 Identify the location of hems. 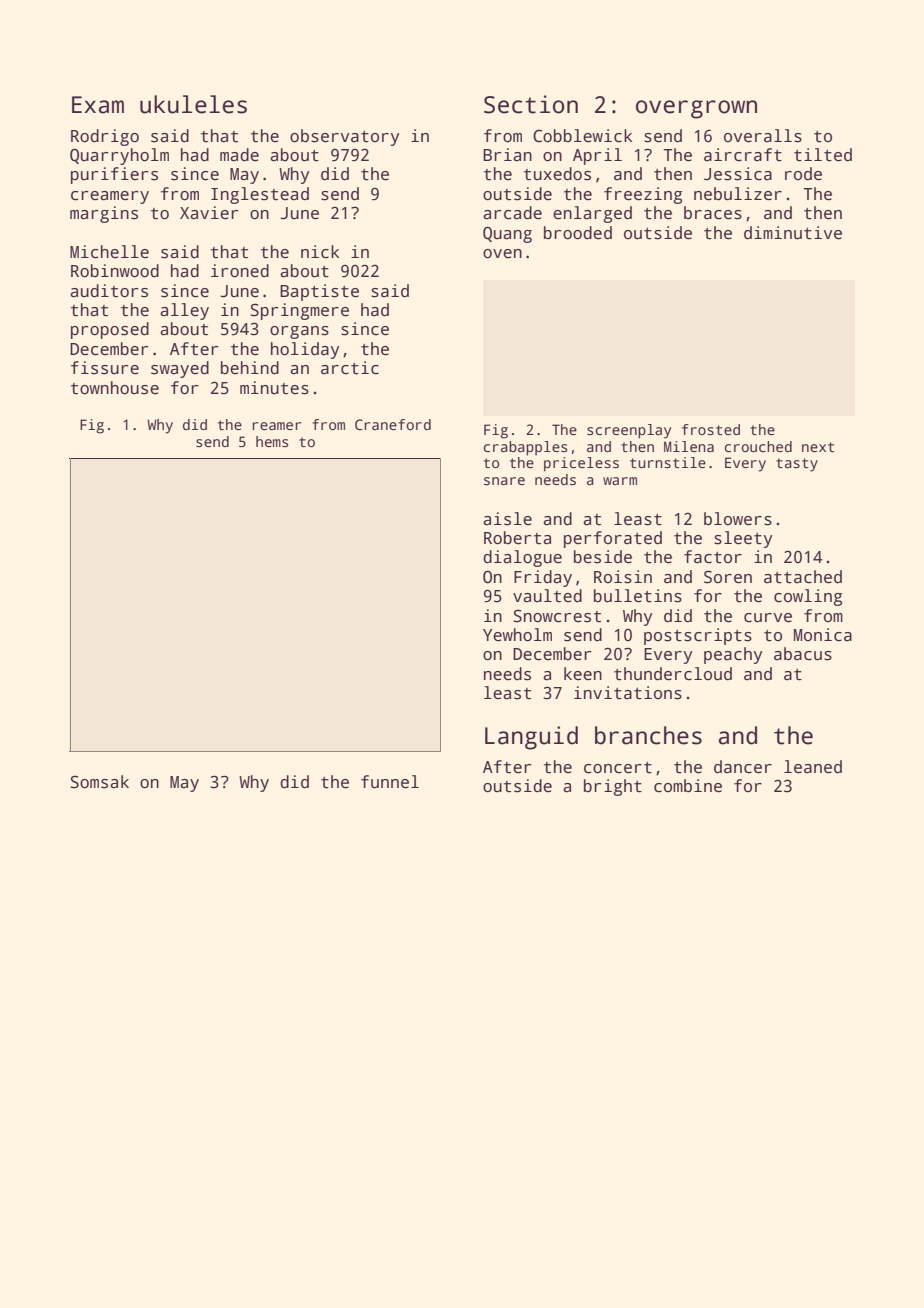
(272, 441).
